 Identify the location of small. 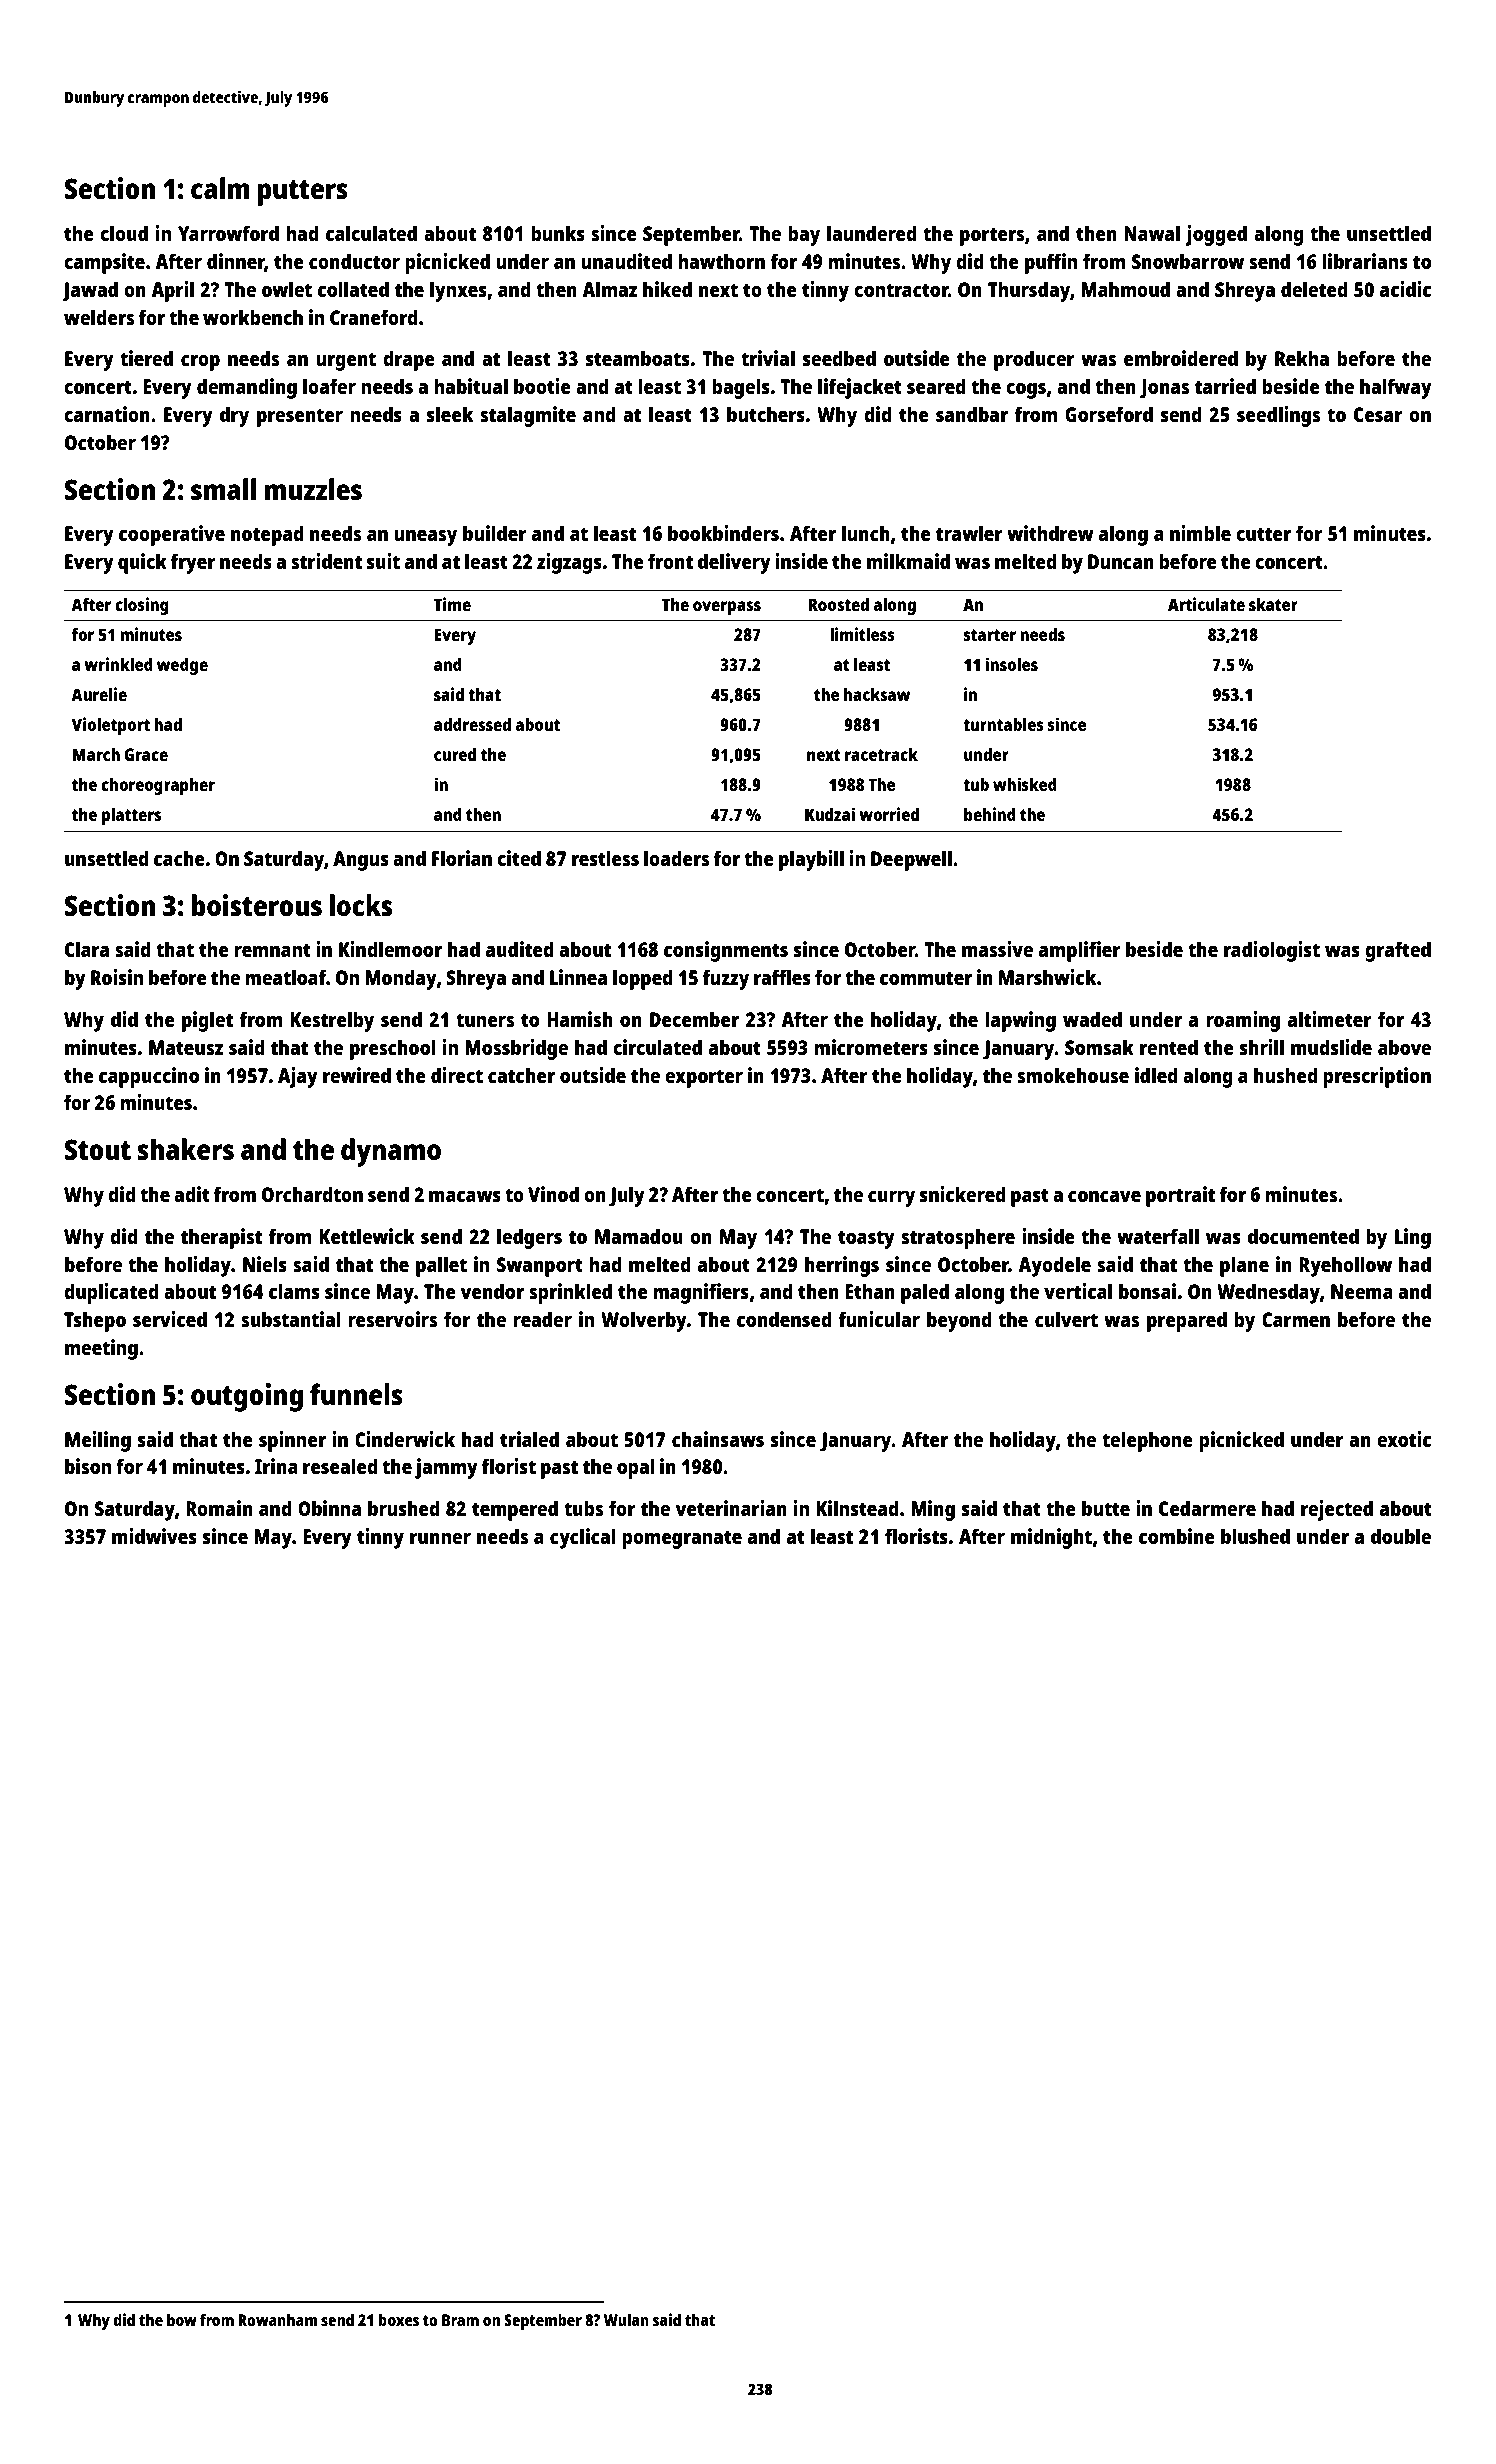
(223, 489).
